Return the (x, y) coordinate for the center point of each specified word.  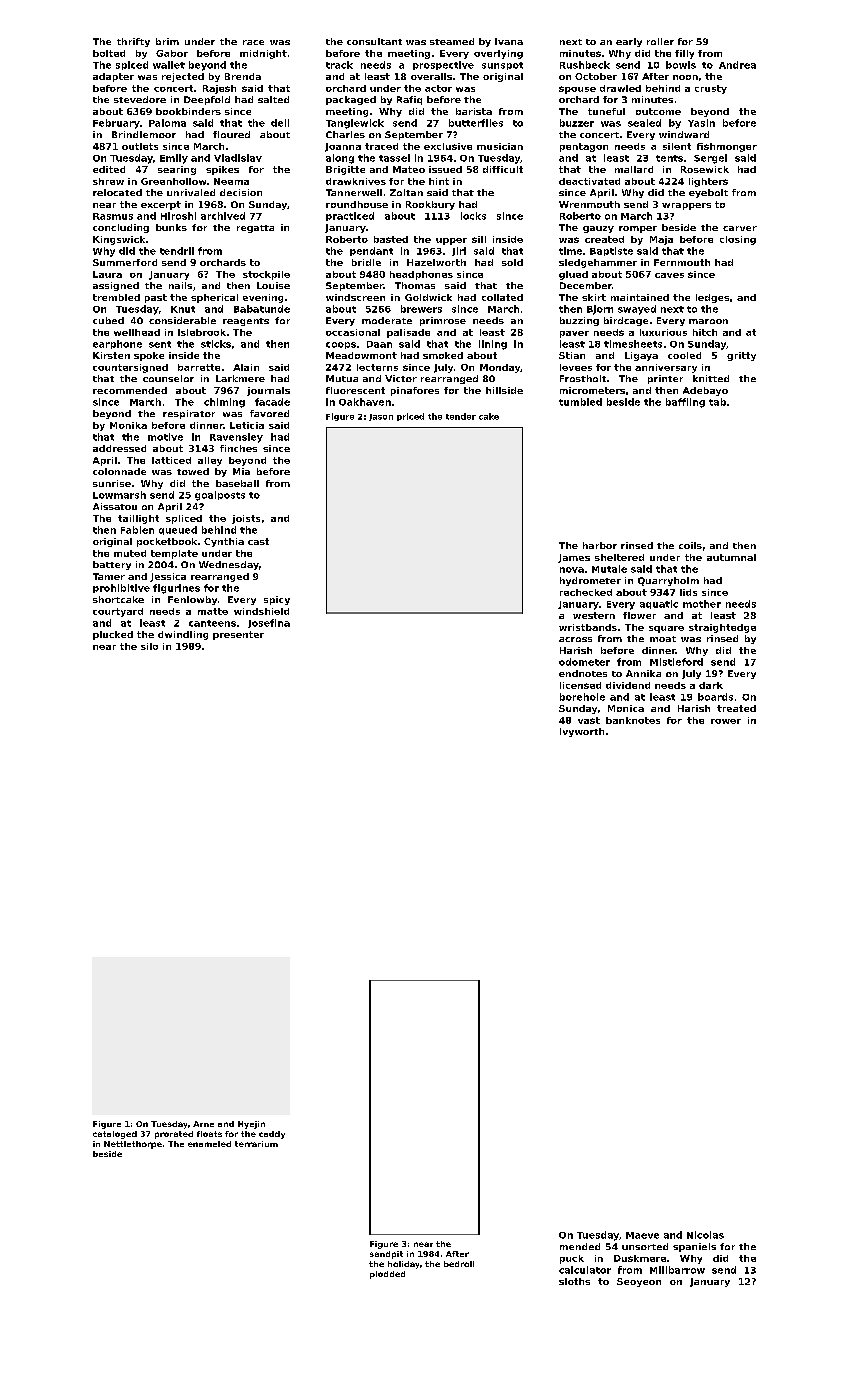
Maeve (642, 1235)
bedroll (459, 1264)
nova (572, 570)
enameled (209, 1144)
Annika (643, 673)
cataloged (115, 1135)
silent (677, 146)
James (574, 558)
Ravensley (236, 438)
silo (149, 646)
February (116, 124)
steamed (452, 41)
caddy (272, 1135)
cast (258, 541)
